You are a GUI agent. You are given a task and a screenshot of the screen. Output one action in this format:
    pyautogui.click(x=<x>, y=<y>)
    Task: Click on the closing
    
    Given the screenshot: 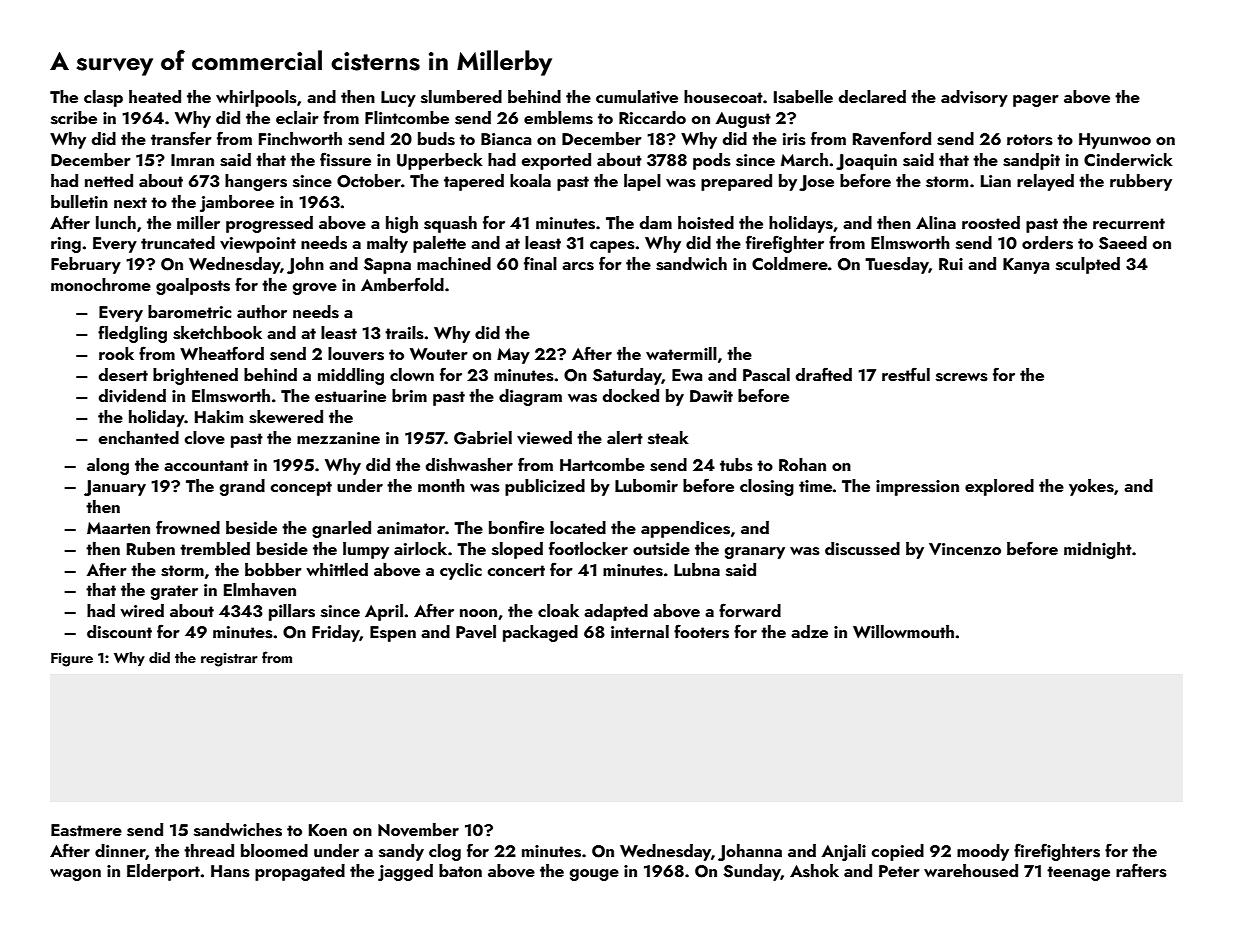 What is the action you would take?
    pyautogui.click(x=767, y=487)
